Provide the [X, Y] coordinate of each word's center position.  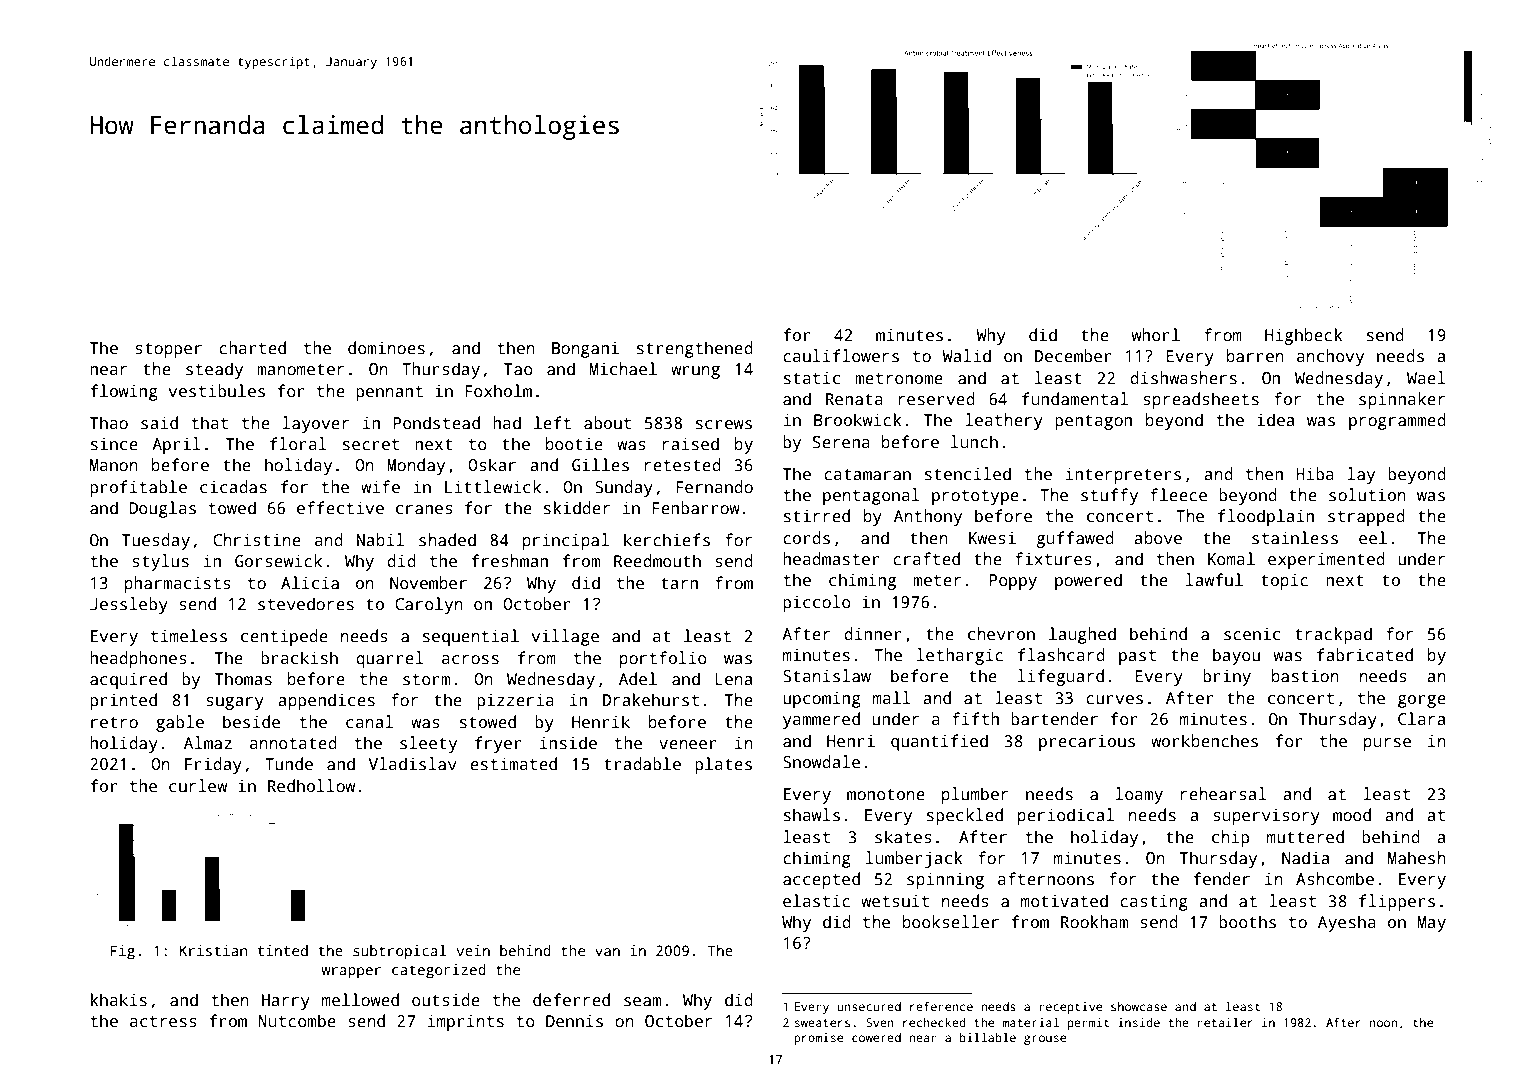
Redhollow [311, 785]
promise [818, 1039]
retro [114, 722]
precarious [1087, 742]
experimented [1326, 560]
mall [892, 697]
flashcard [1061, 655]
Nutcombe [297, 1021]
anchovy [1330, 357]
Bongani [585, 349]
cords [806, 538]
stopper [168, 350]
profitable [138, 488]
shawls [812, 815]
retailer [1225, 1022]
